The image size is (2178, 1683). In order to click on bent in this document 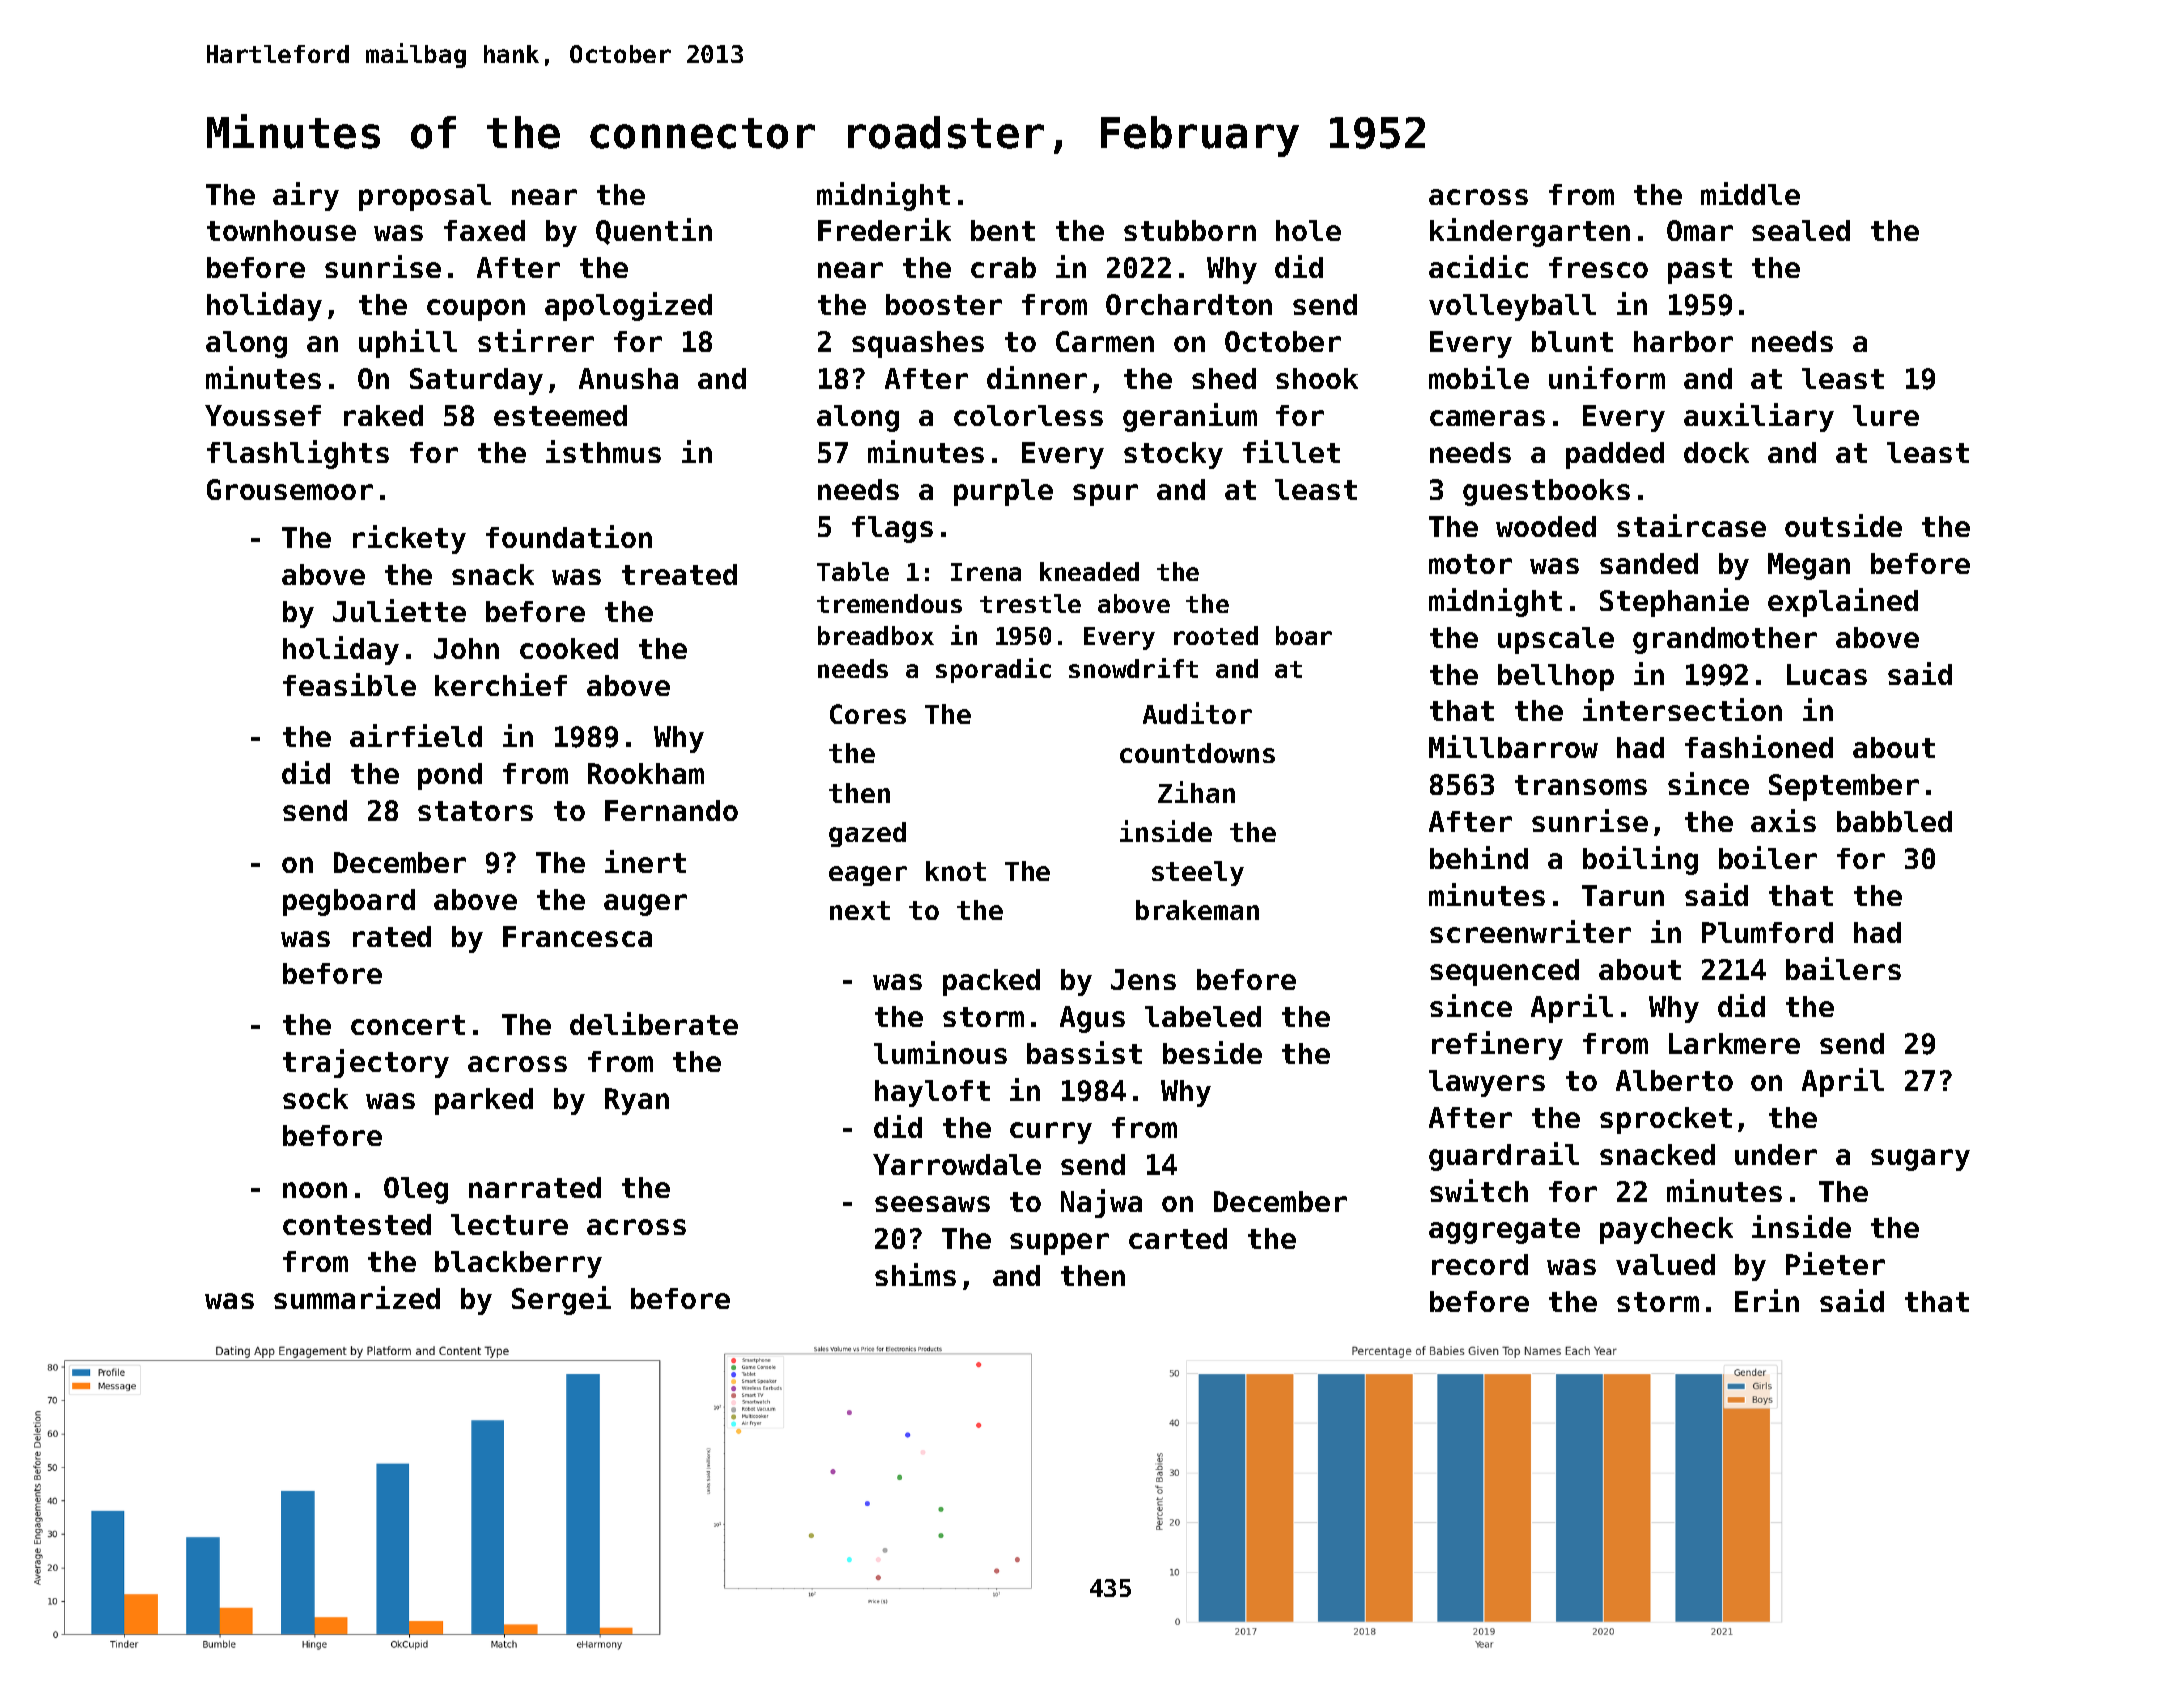, I will do `click(1003, 230)`.
